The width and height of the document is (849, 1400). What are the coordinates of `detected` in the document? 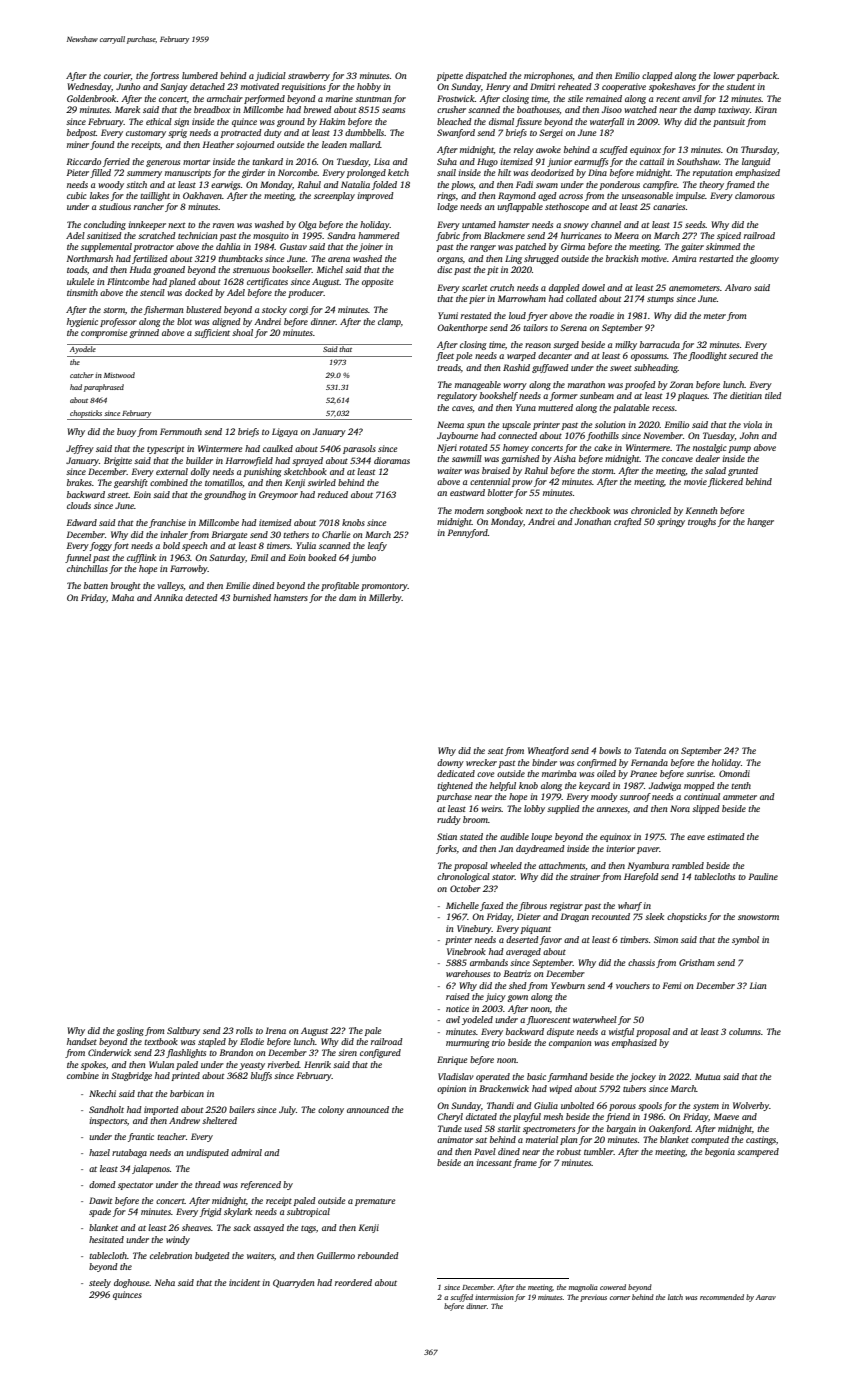 It's located at (201, 597).
